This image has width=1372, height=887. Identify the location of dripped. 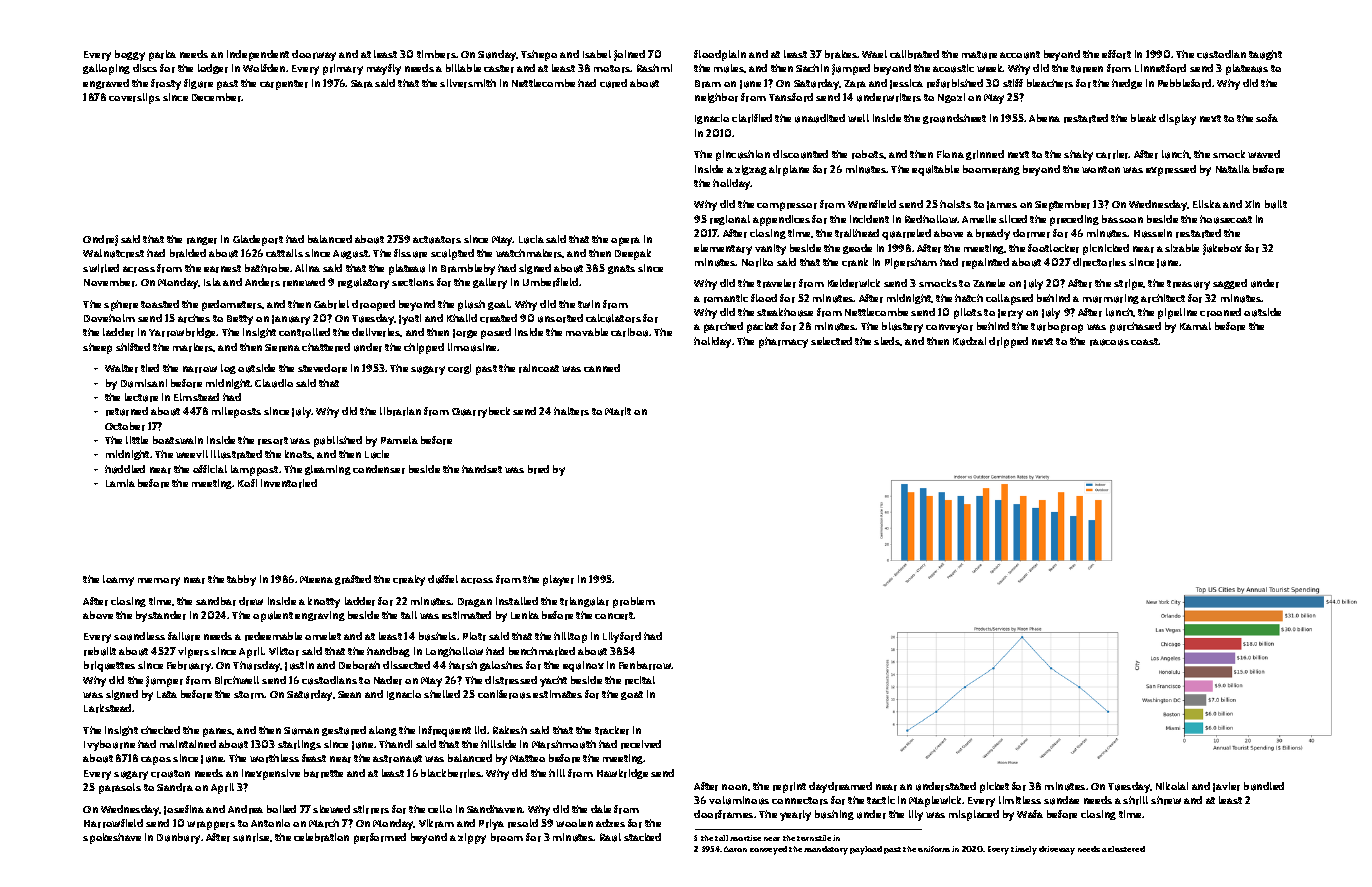
(1008, 342).
